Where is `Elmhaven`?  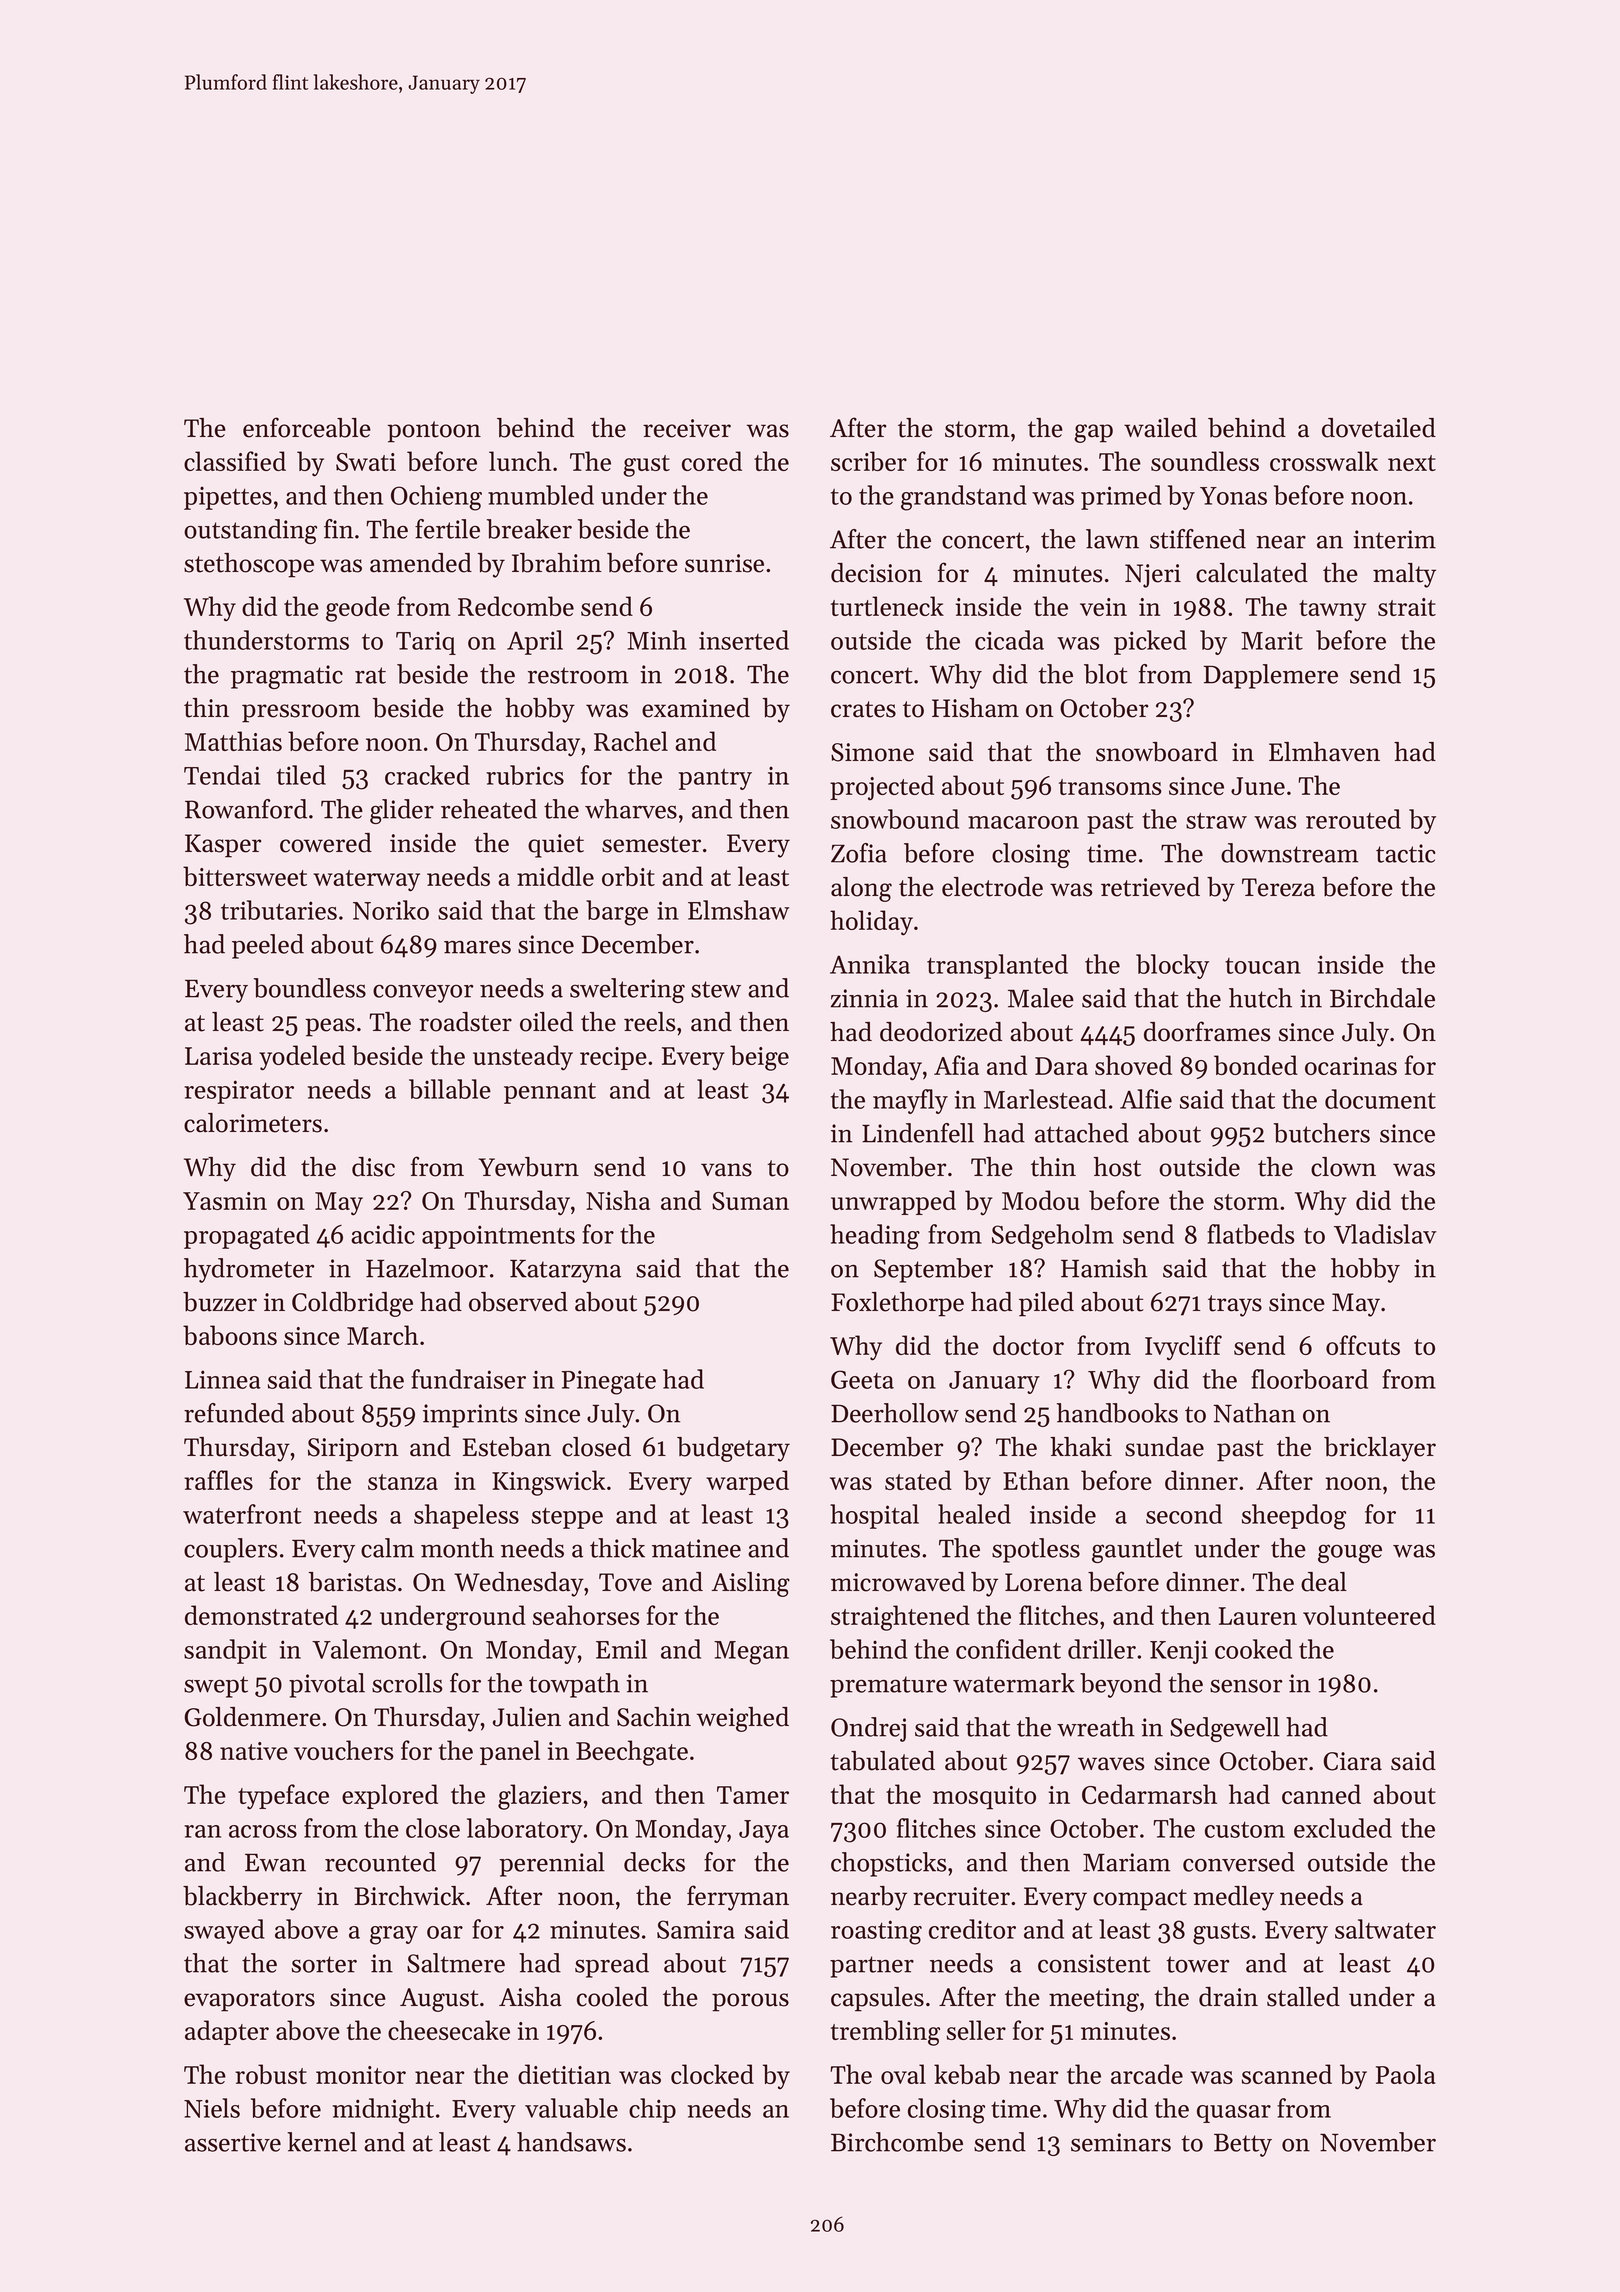 Elmhaven is located at coordinates (1324, 752).
